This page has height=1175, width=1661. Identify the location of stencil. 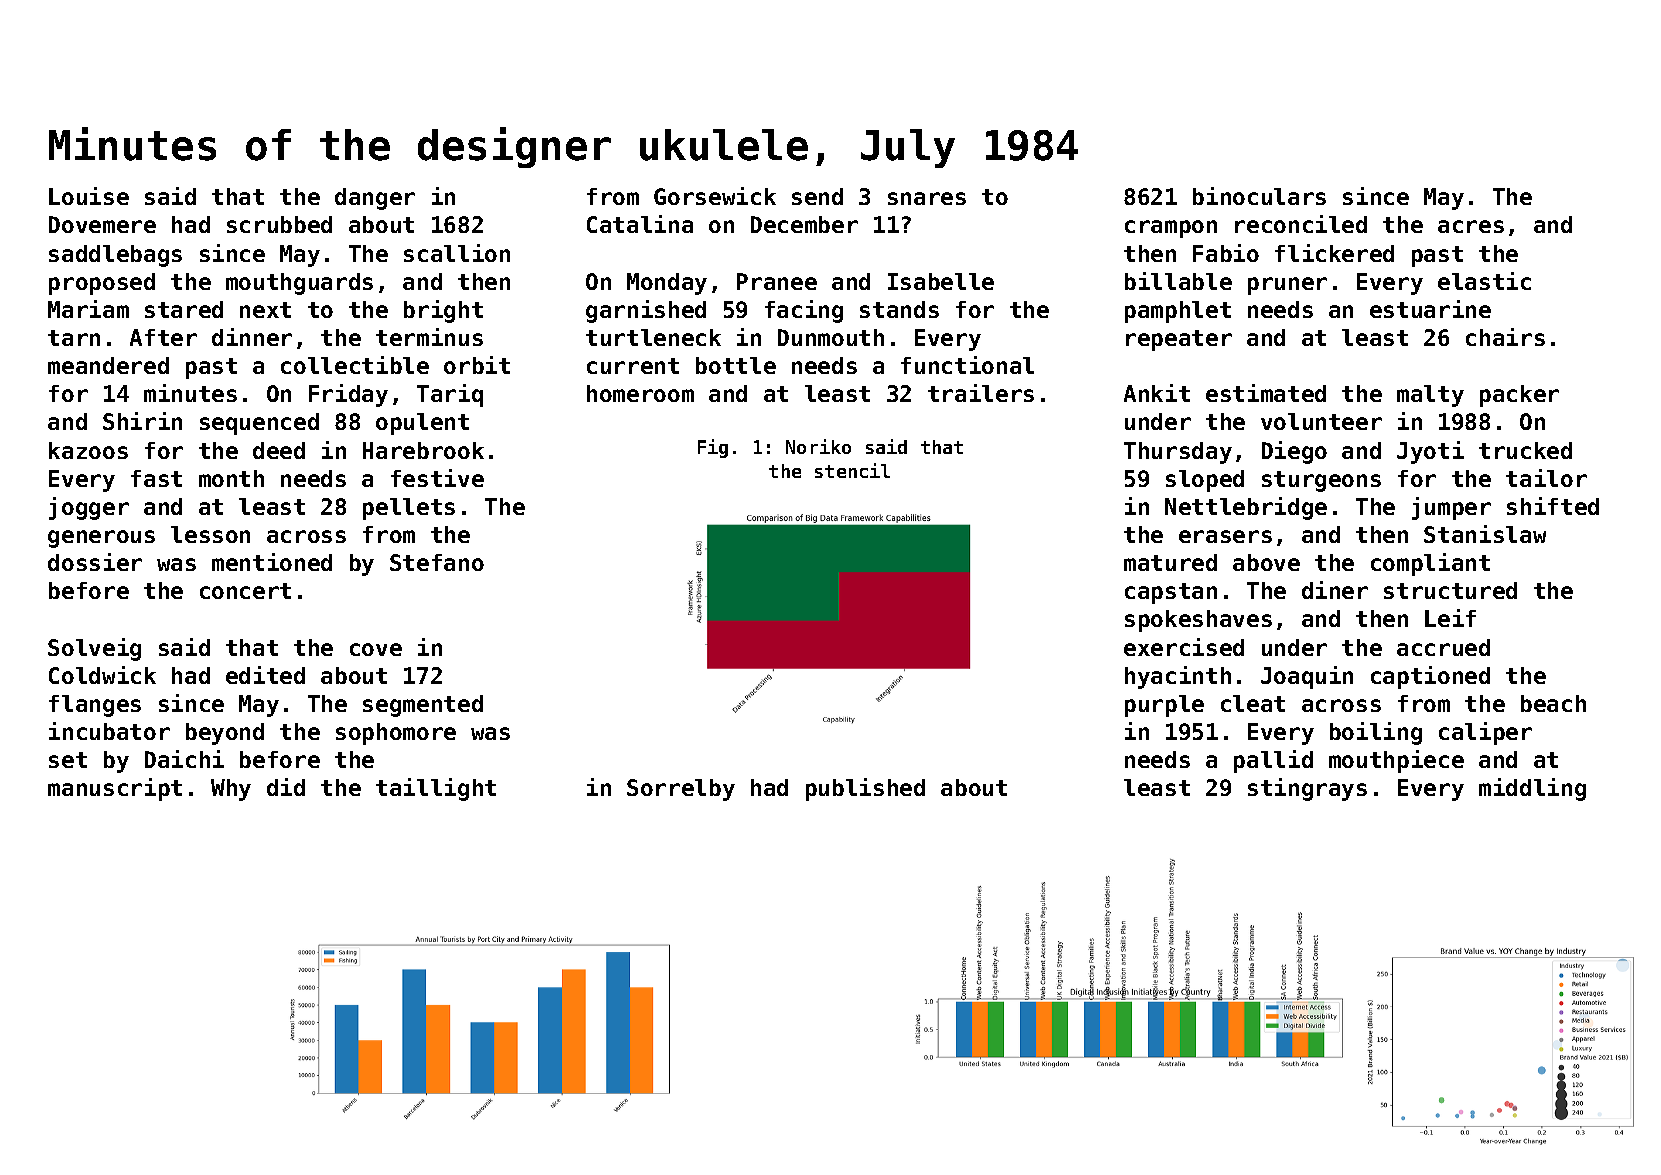
(852, 470).
